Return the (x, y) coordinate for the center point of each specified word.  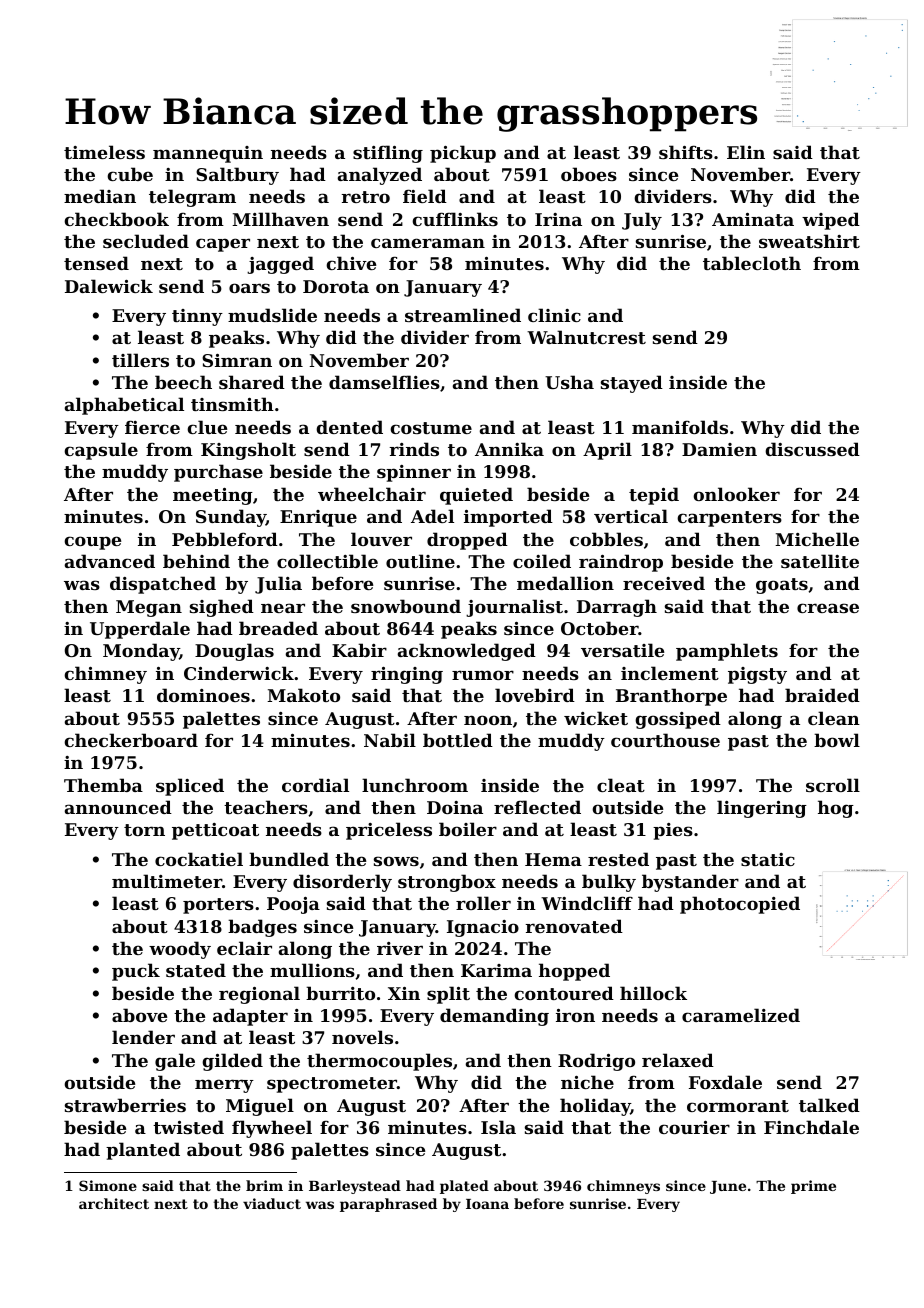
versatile (622, 650)
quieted (476, 496)
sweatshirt (809, 241)
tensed (96, 263)
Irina (558, 219)
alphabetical (124, 406)
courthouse (665, 740)
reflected (537, 807)
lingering (762, 809)
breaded (278, 628)
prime (813, 1187)
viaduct (272, 1203)
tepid (654, 496)
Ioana (487, 1204)
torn (144, 830)
